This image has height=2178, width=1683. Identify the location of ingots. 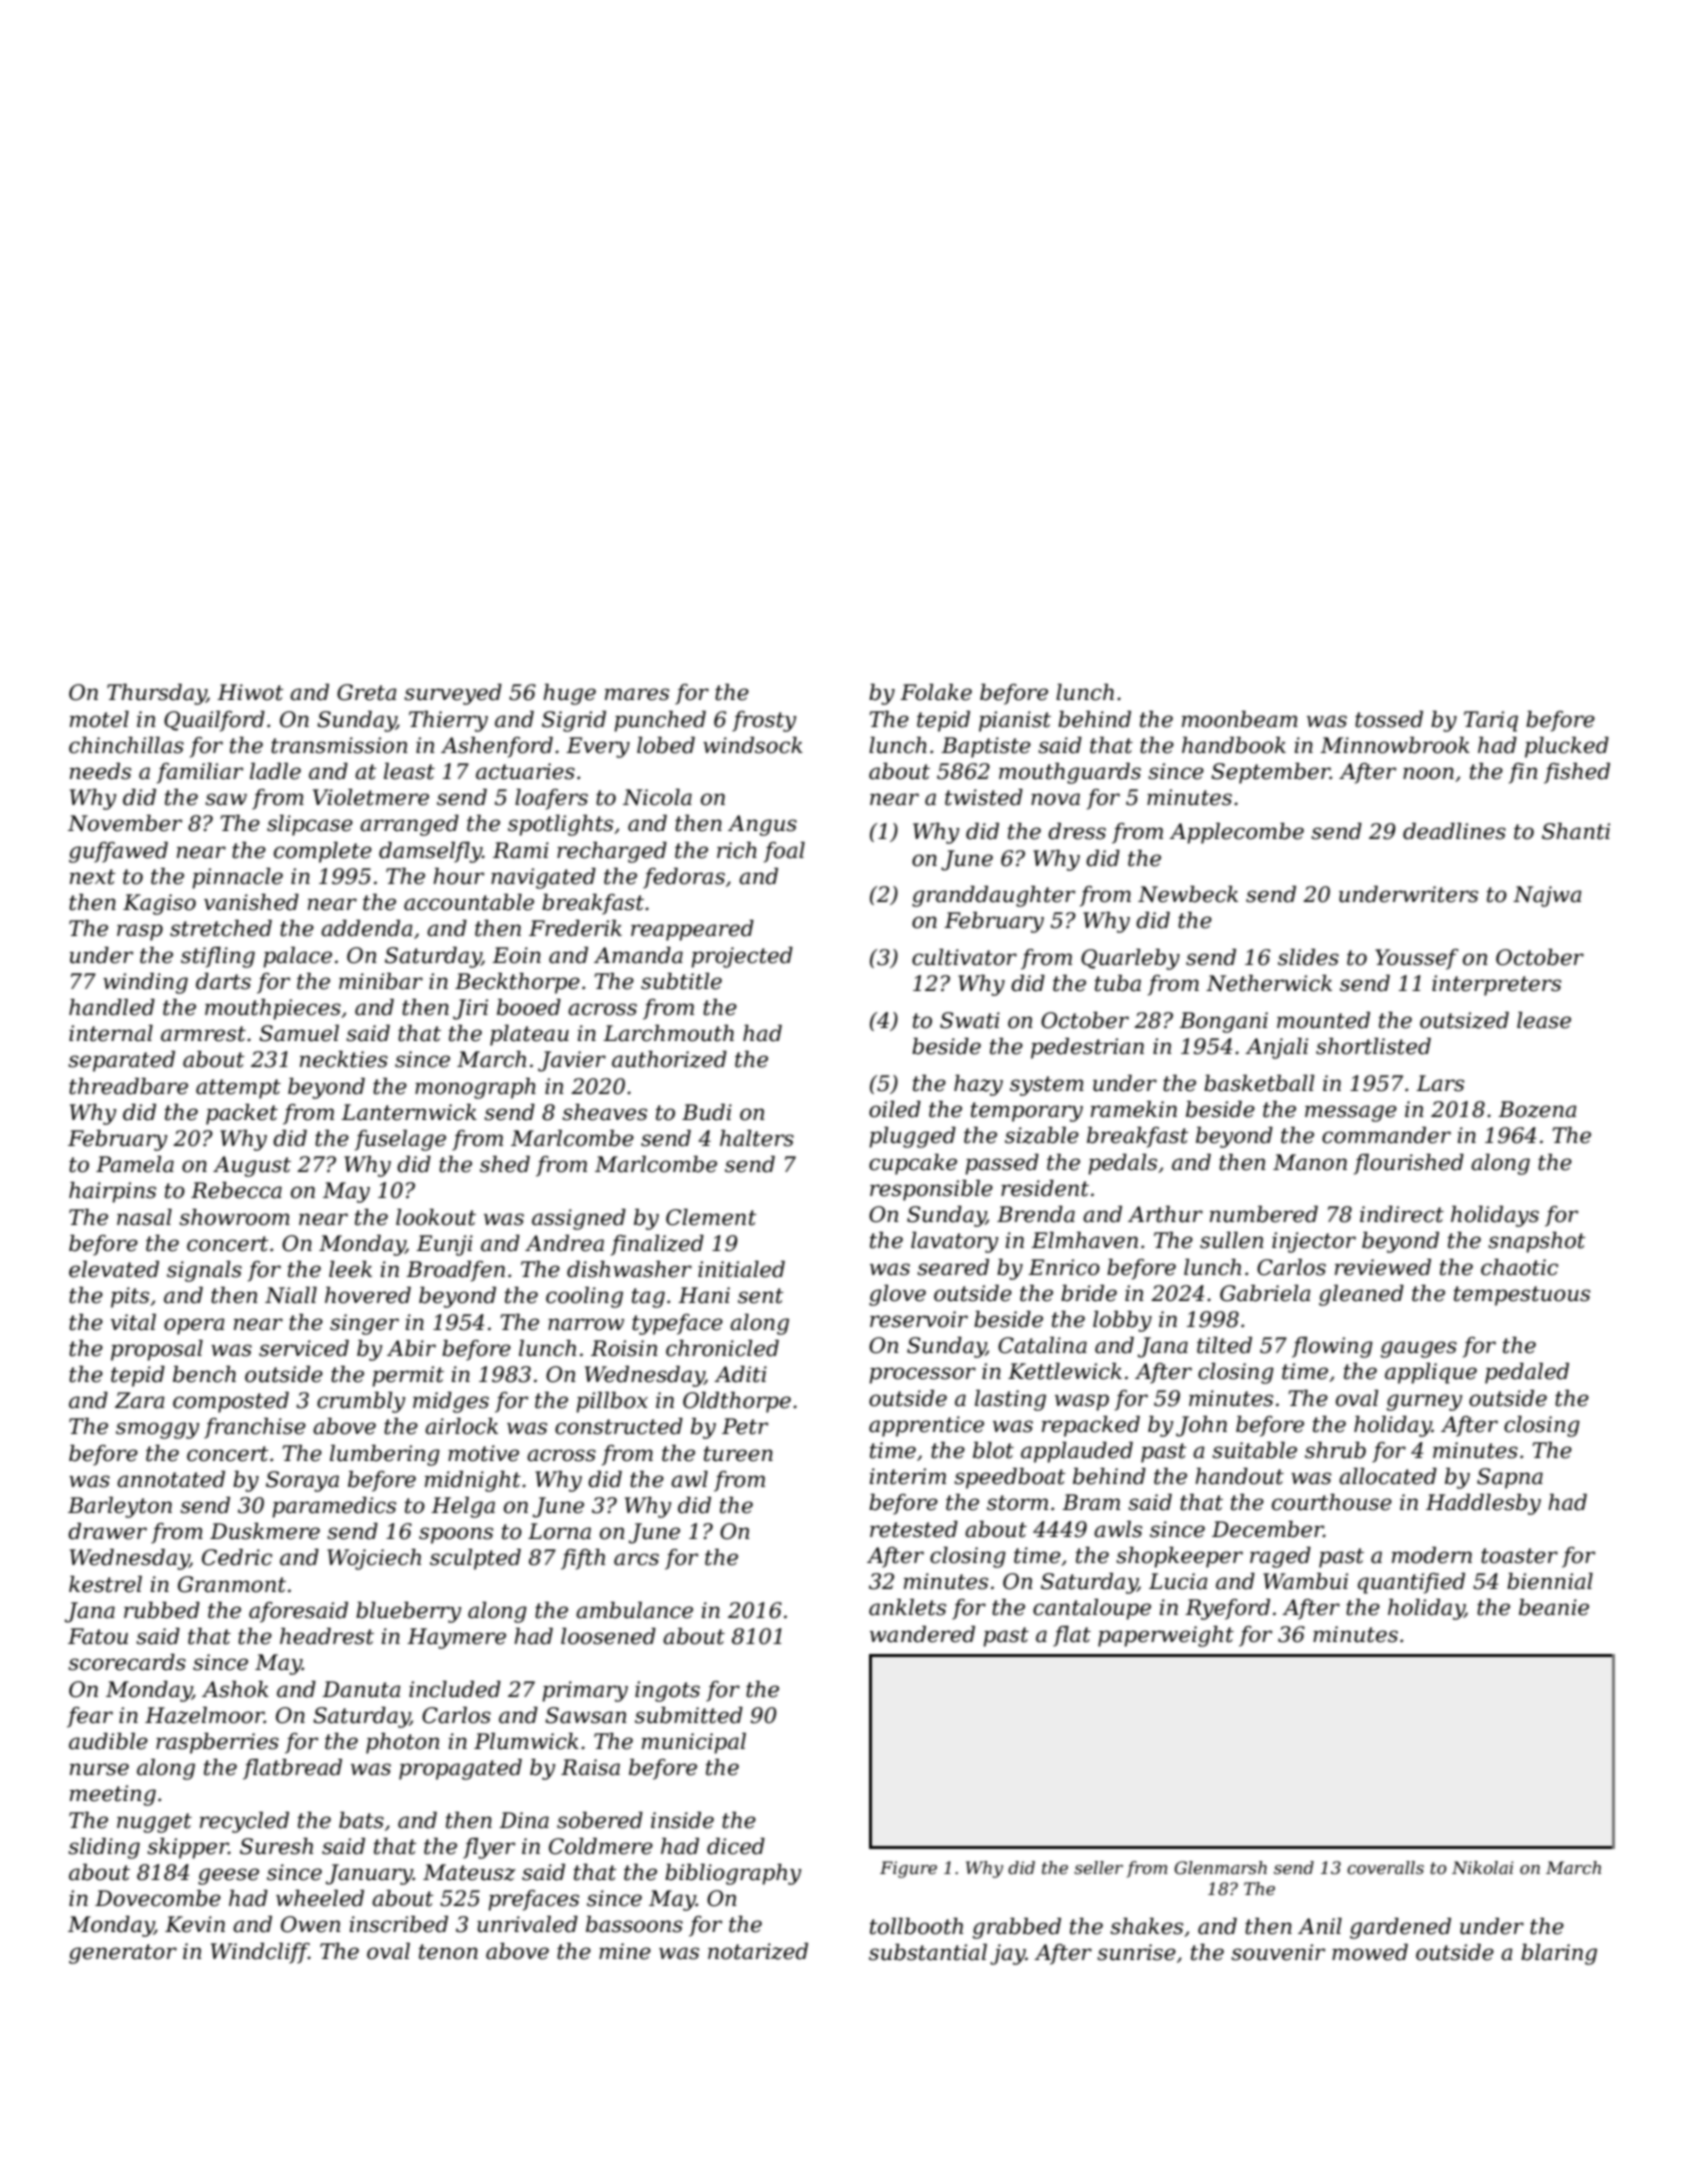
(667, 1691).
